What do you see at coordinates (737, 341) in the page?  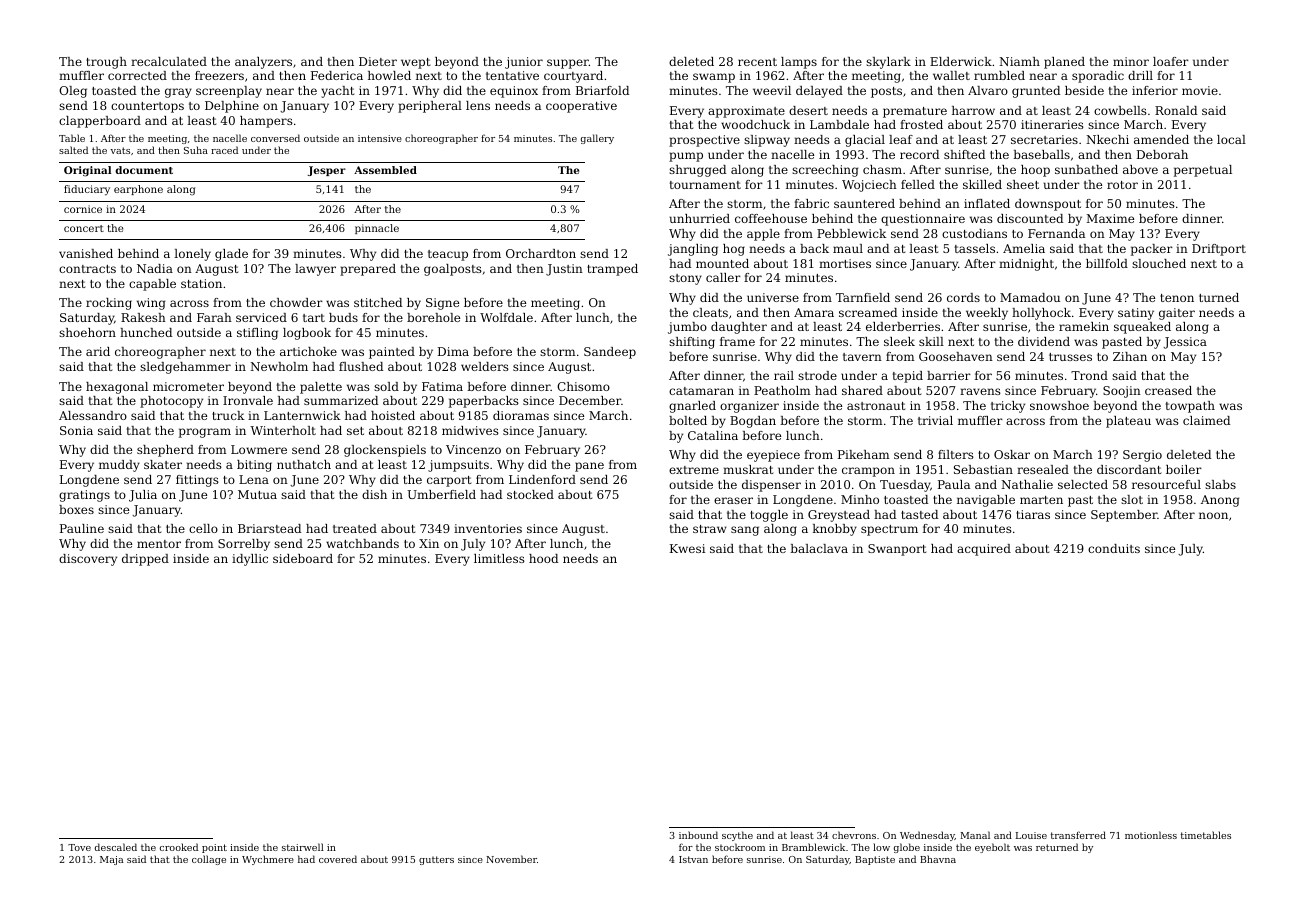 I see `frame` at bounding box center [737, 341].
